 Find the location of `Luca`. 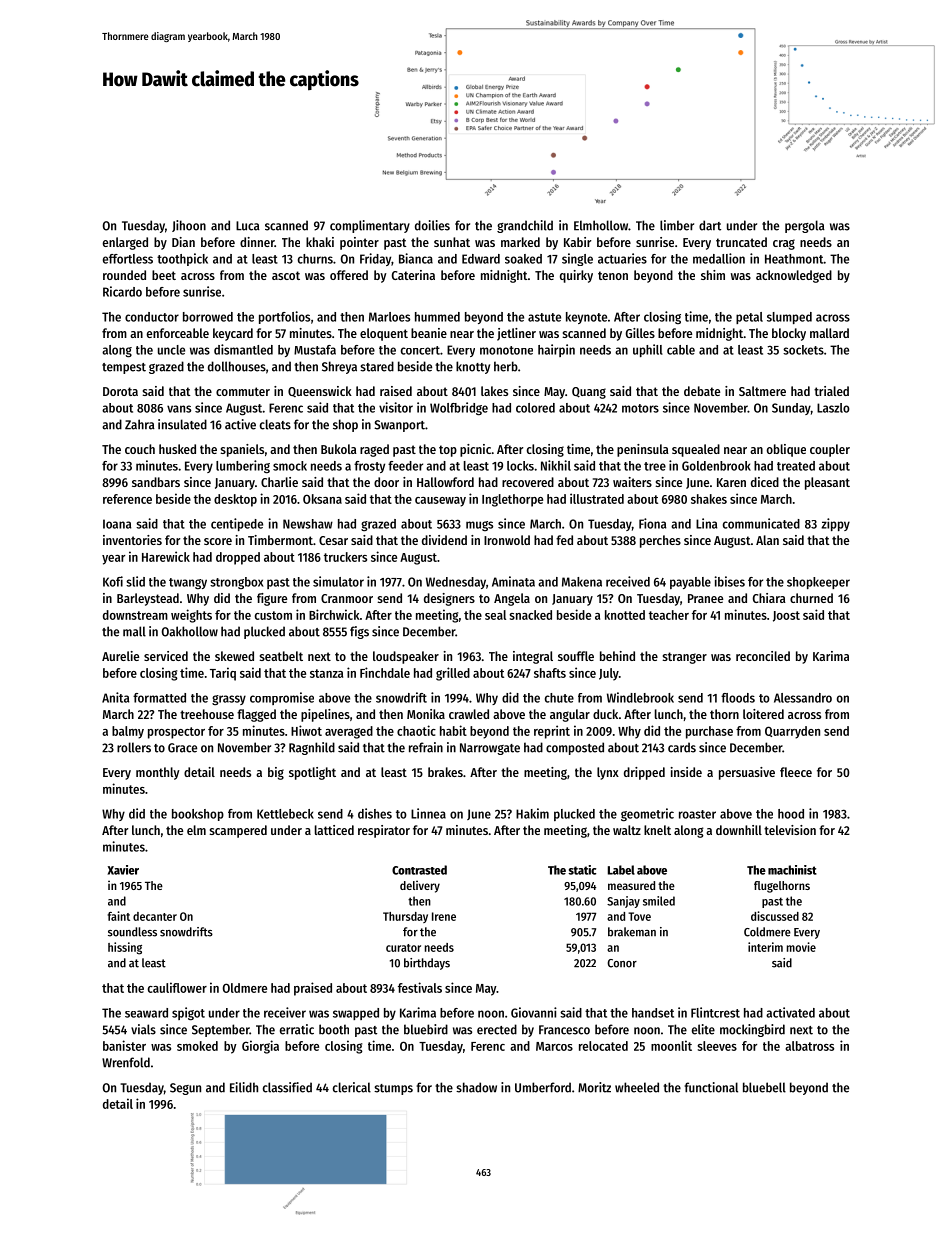

Luca is located at coordinates (248, 226).
